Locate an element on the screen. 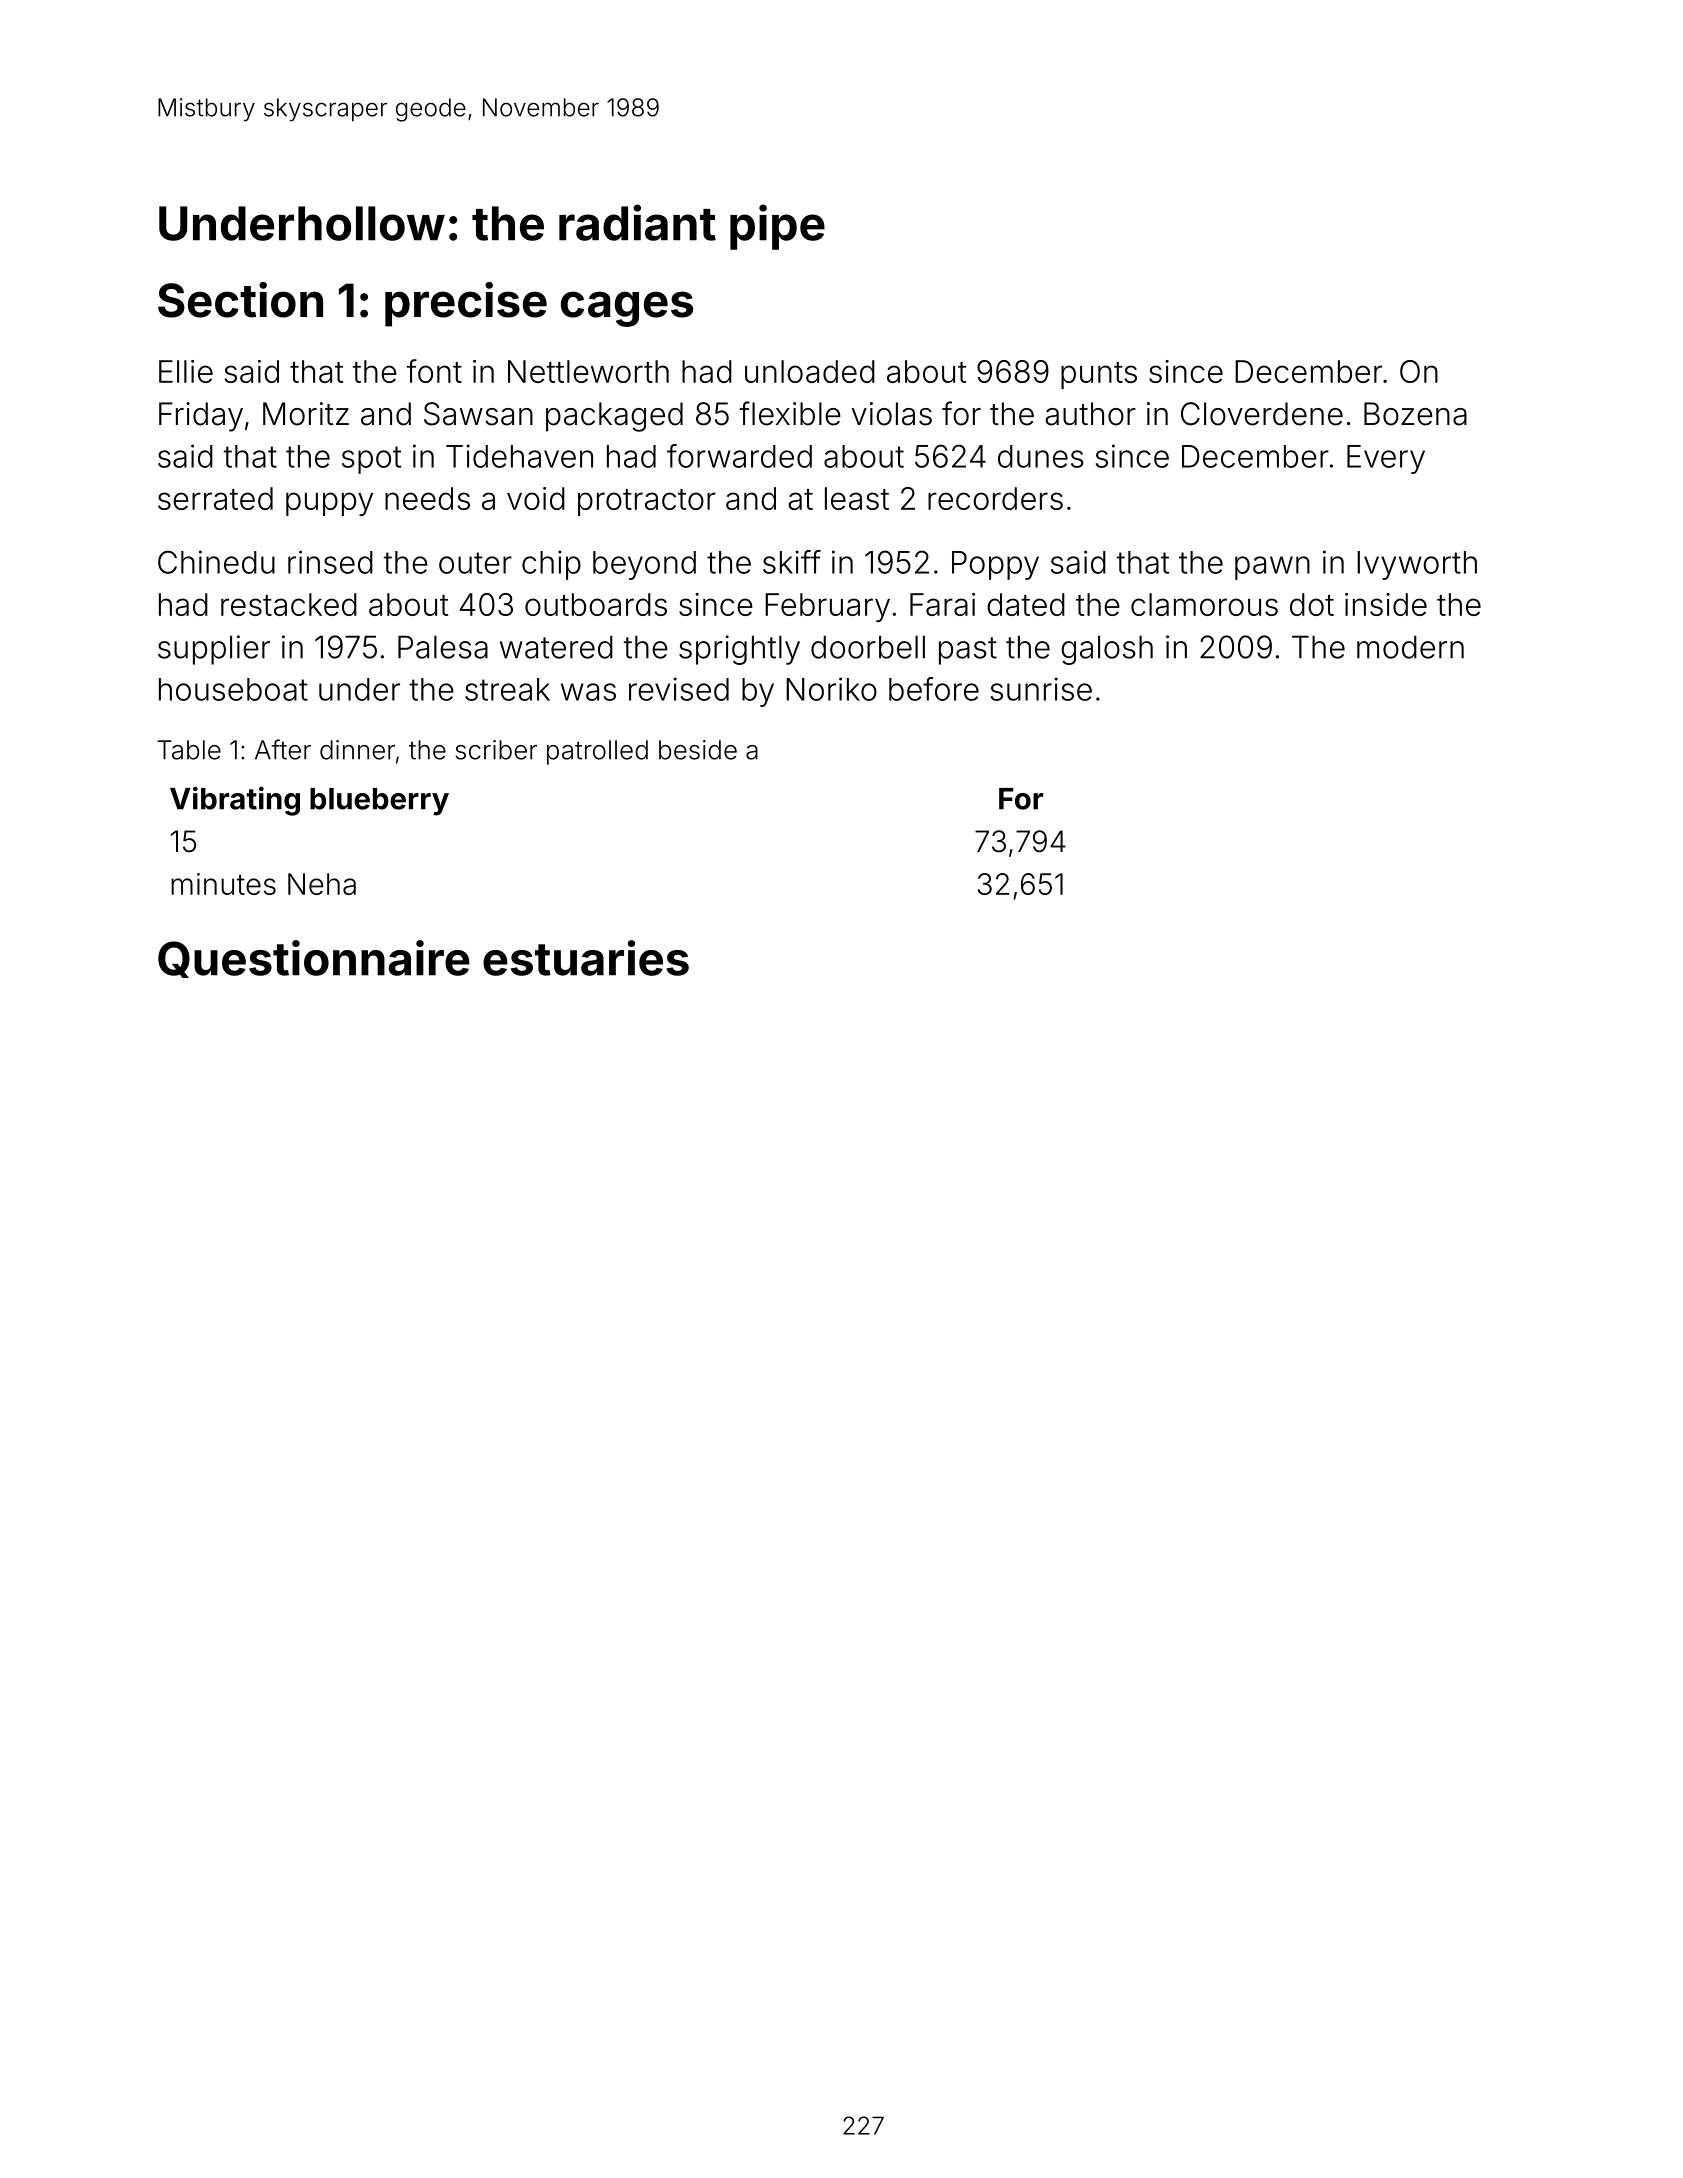  Cloverdene is located at coordinates (1262, 414).
